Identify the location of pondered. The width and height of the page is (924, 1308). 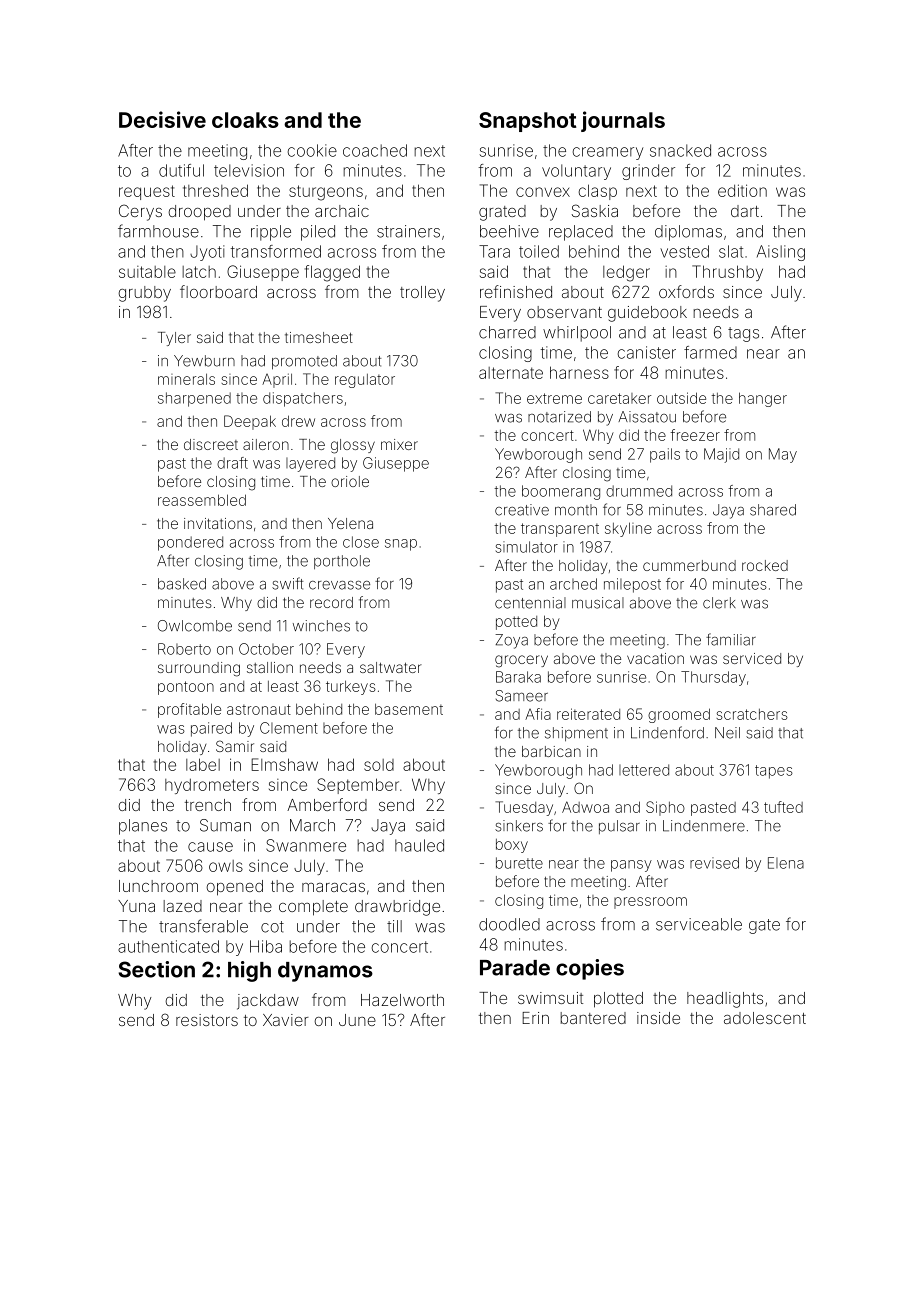
(190, 543).
